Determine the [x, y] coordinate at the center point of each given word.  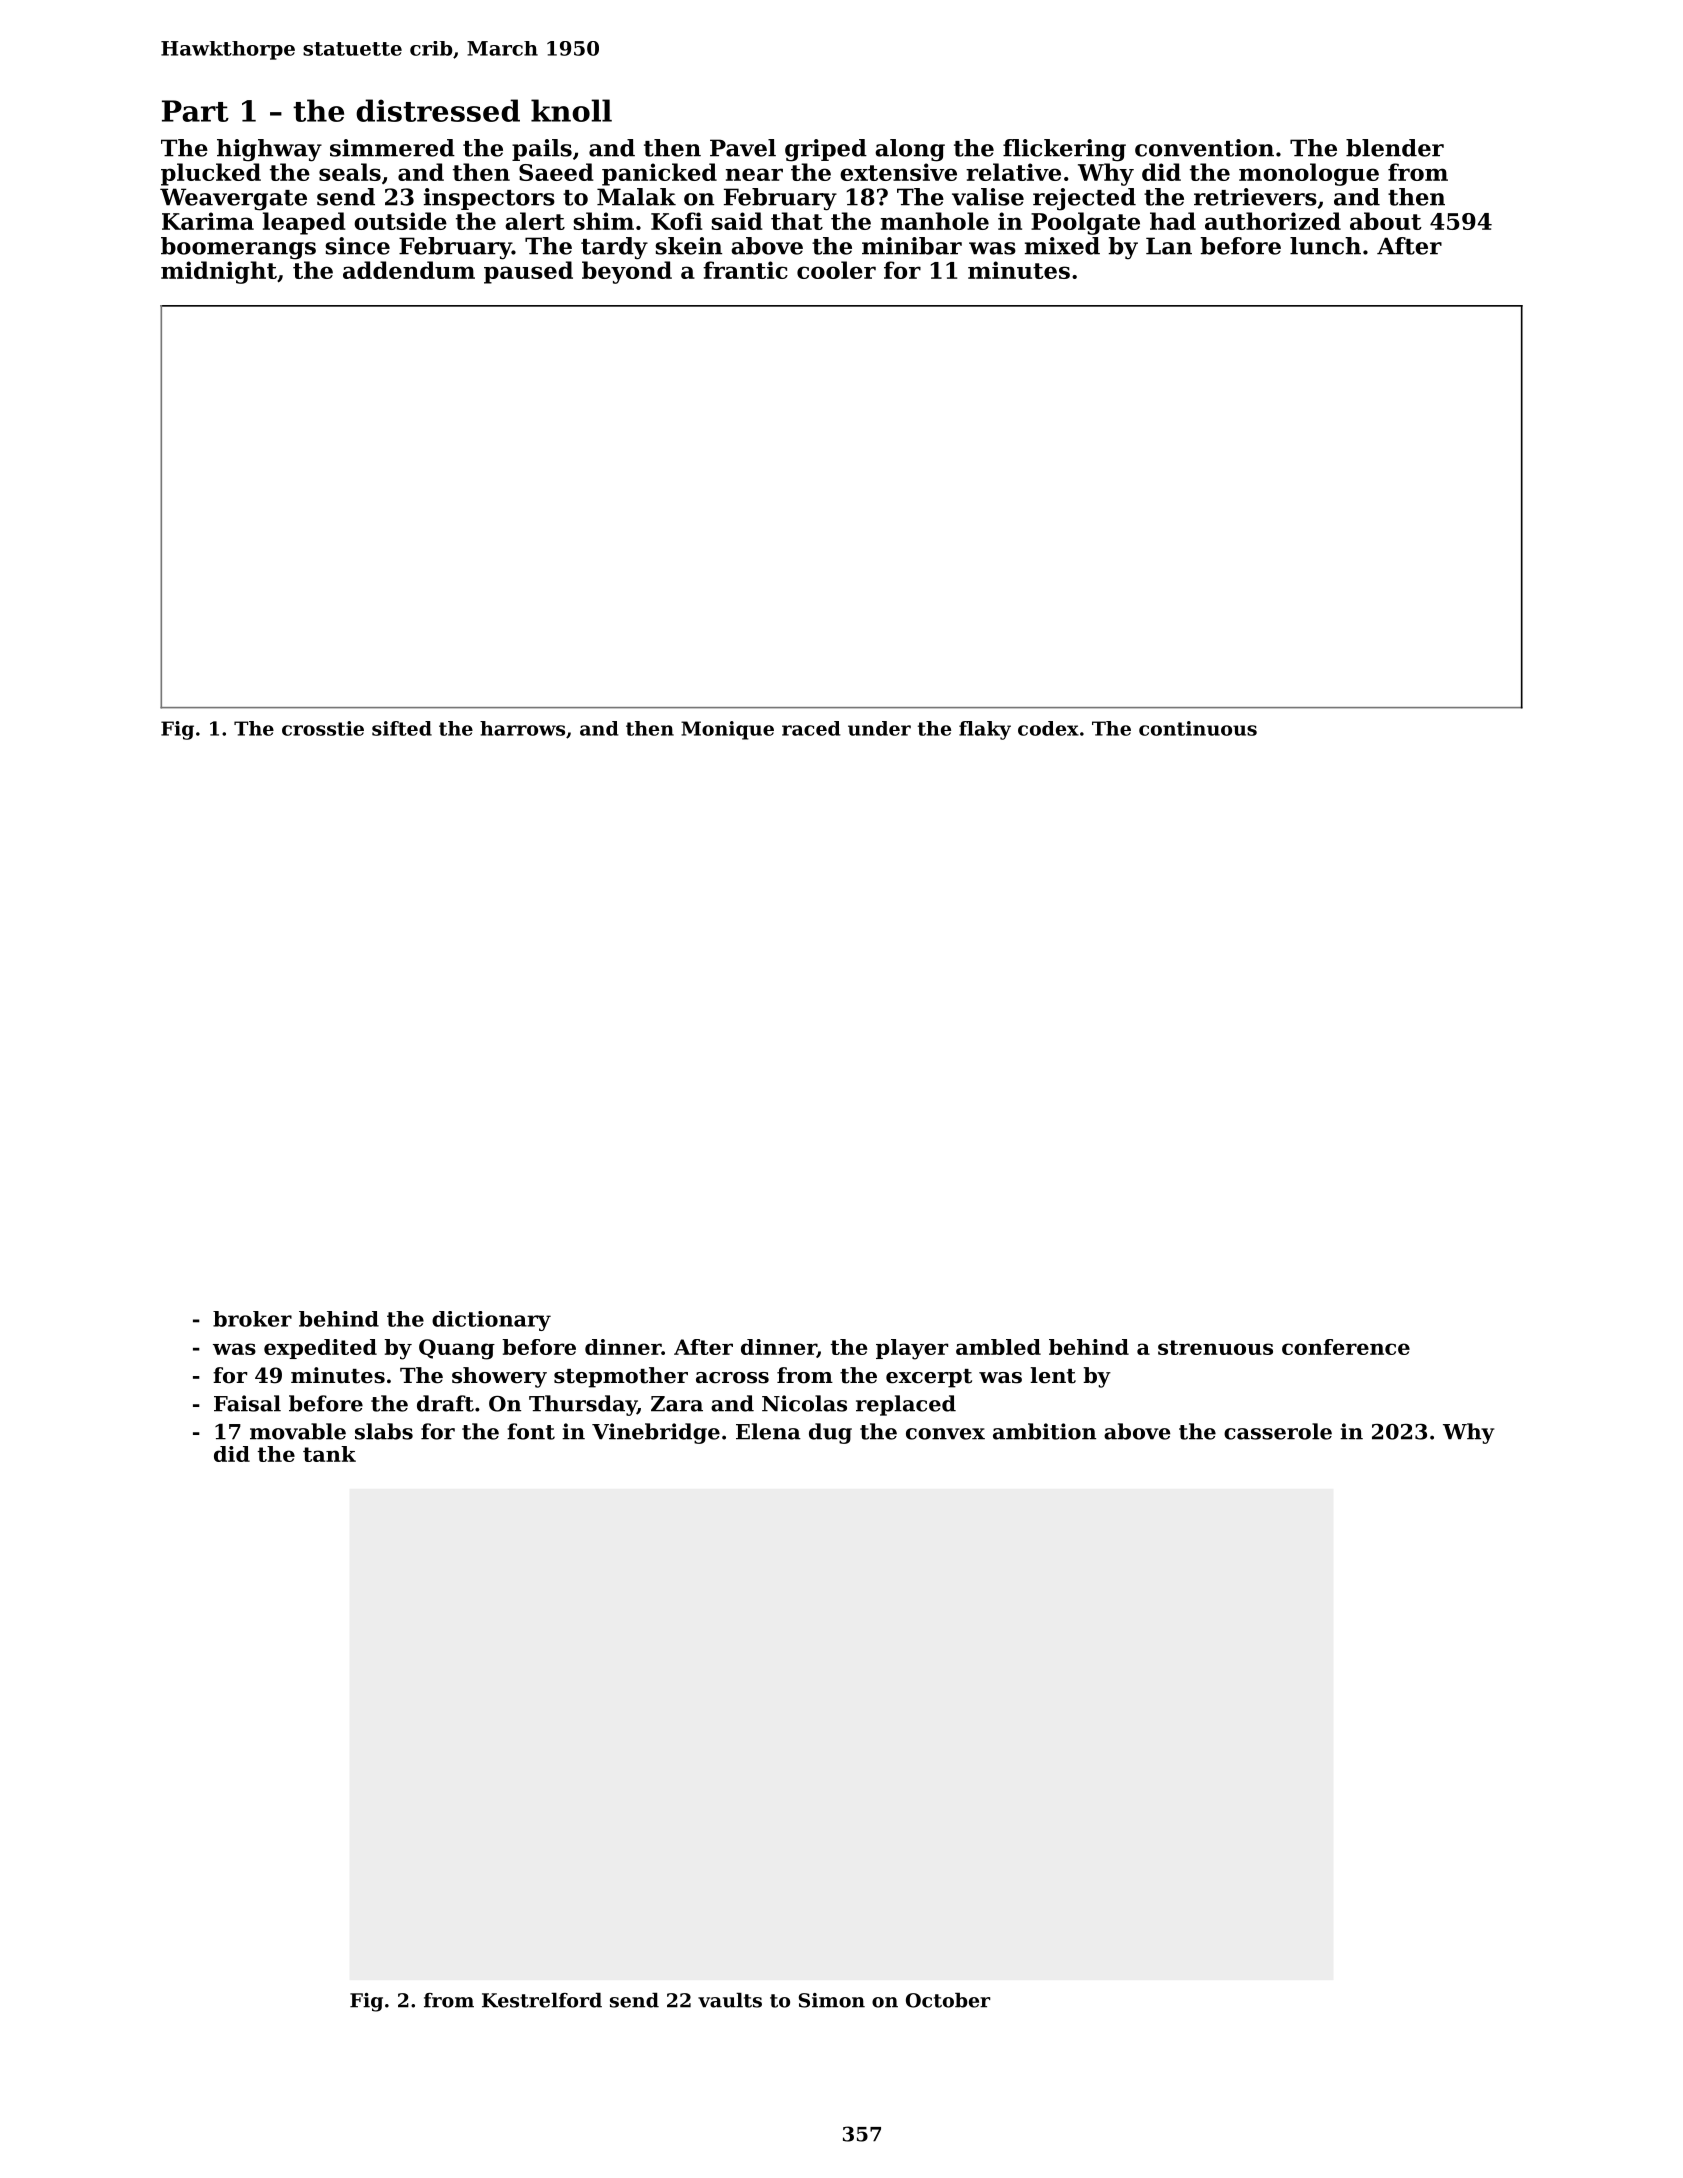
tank [329, 1454]
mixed [1062, 246]
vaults [730, 2000]
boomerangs [238, 248]
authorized [1273, 221]
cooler [836, 270]
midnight [219, 272]
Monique [727, 730]
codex [1048, 728]
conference [1346, 1347]
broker [252, 1319]
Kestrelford [542, 2000]
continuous [1198, 728]
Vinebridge [656, 1433]
